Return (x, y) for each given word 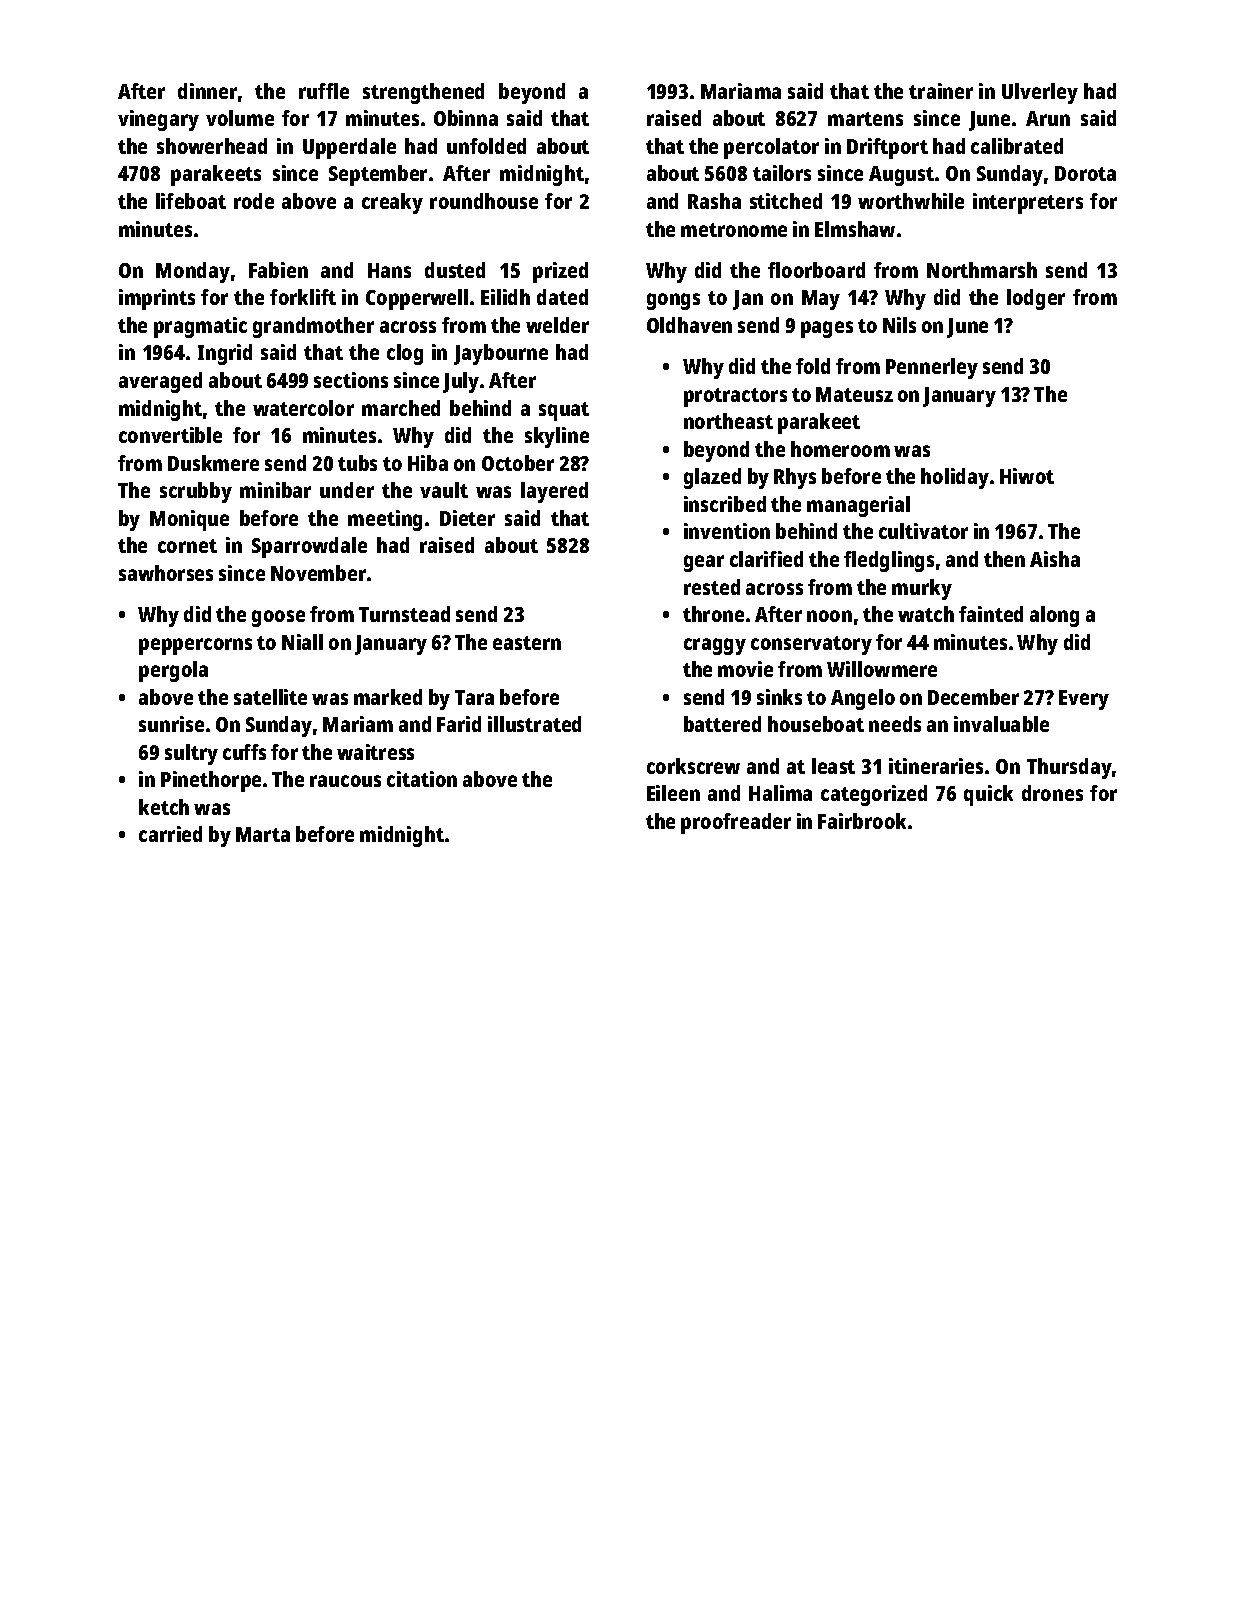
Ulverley (1040, 93)
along (1054, 616)
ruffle (324, 91)
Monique (189, 520)
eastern (527, 643)
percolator (771, 148)
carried (170, 834)
